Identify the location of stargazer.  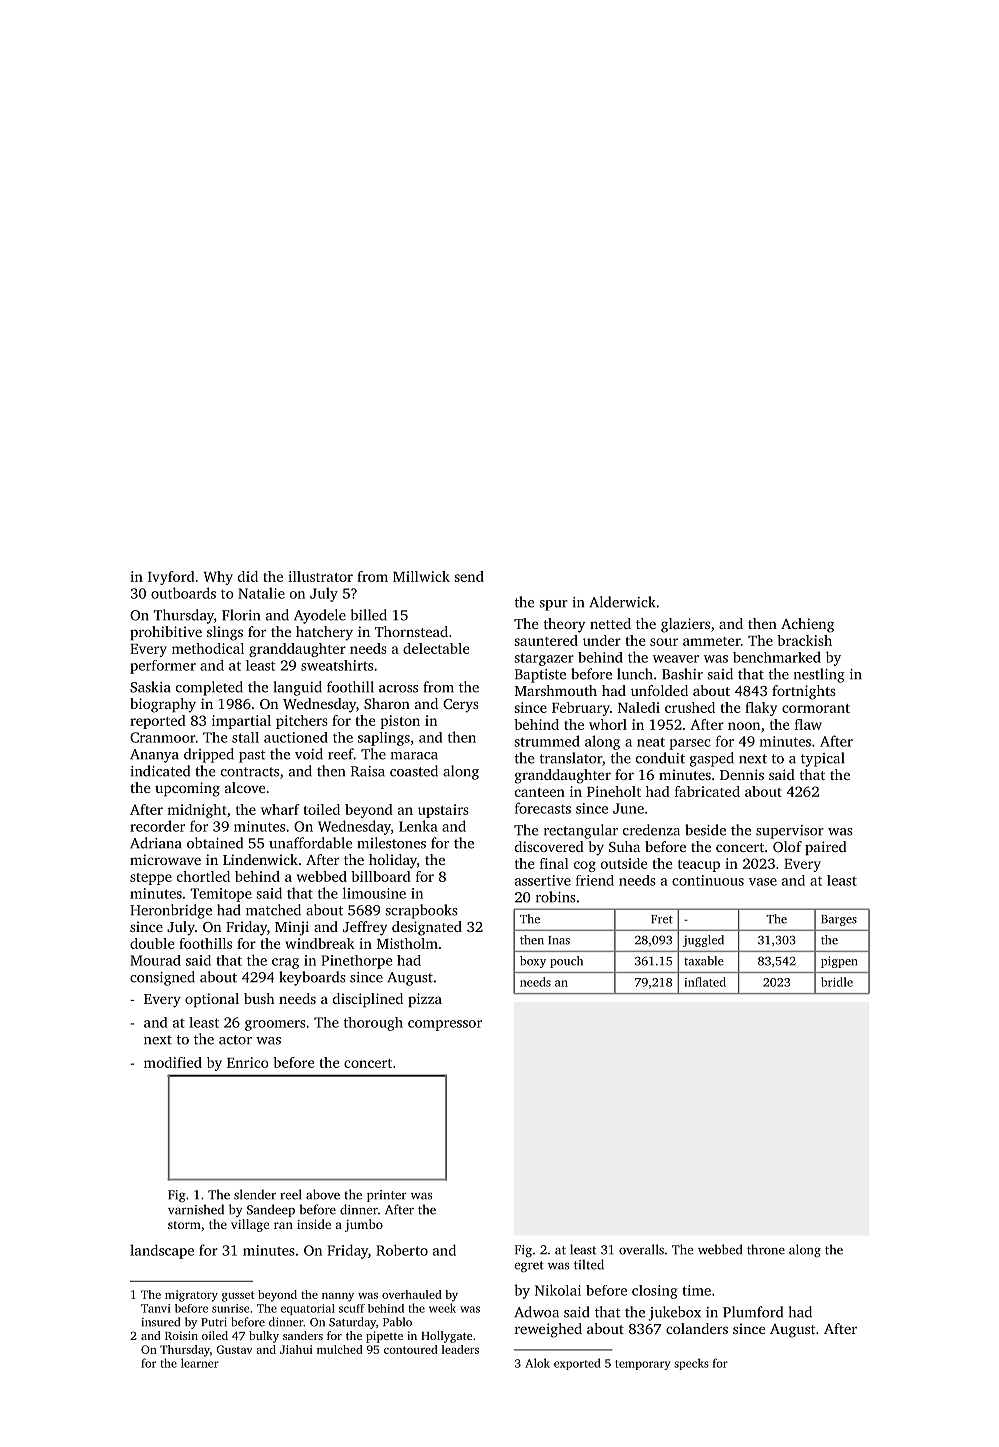
(544, 659).
